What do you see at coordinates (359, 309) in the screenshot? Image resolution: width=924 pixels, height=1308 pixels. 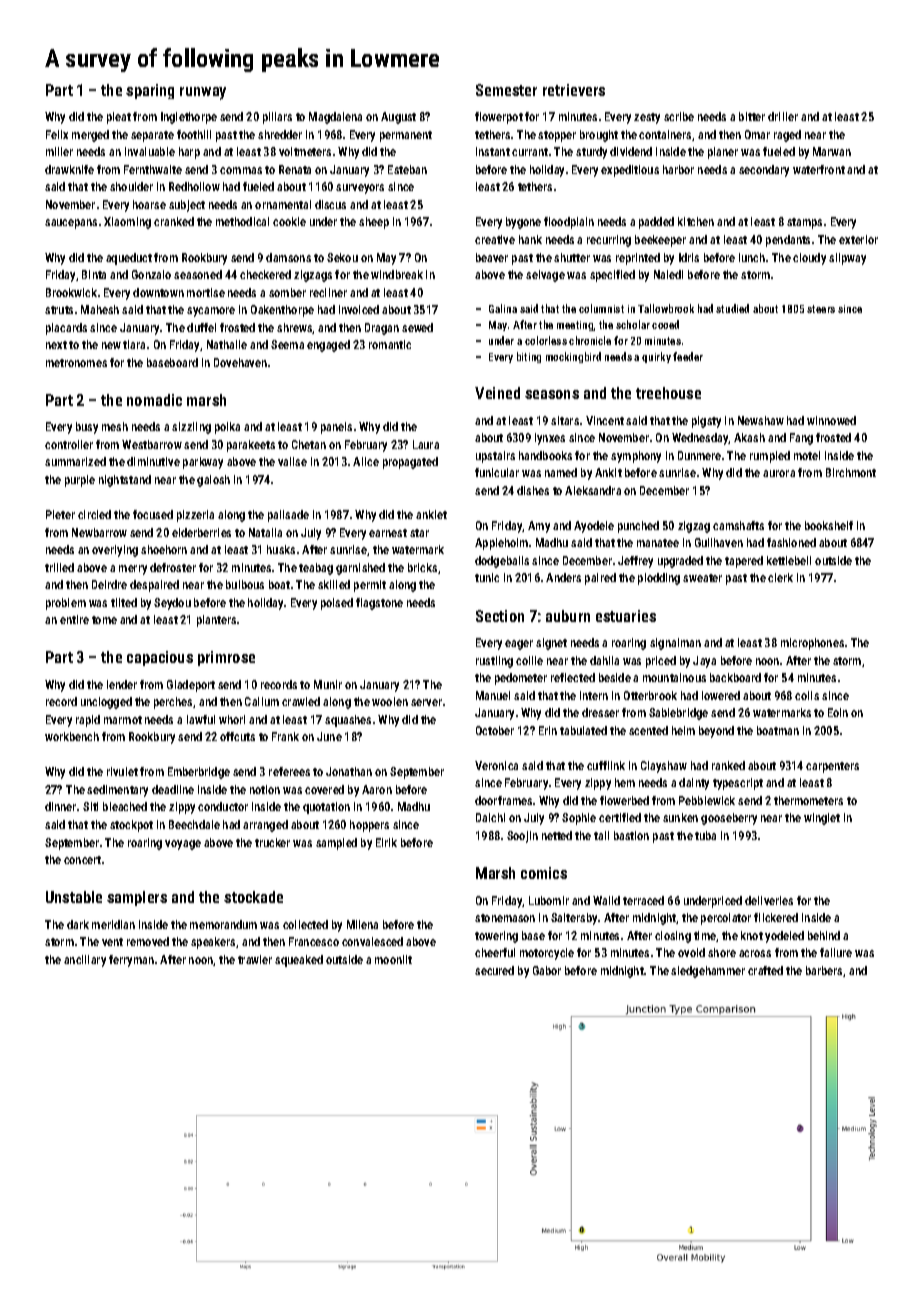 I see `invoiced` at bounding box center [359, 309].
